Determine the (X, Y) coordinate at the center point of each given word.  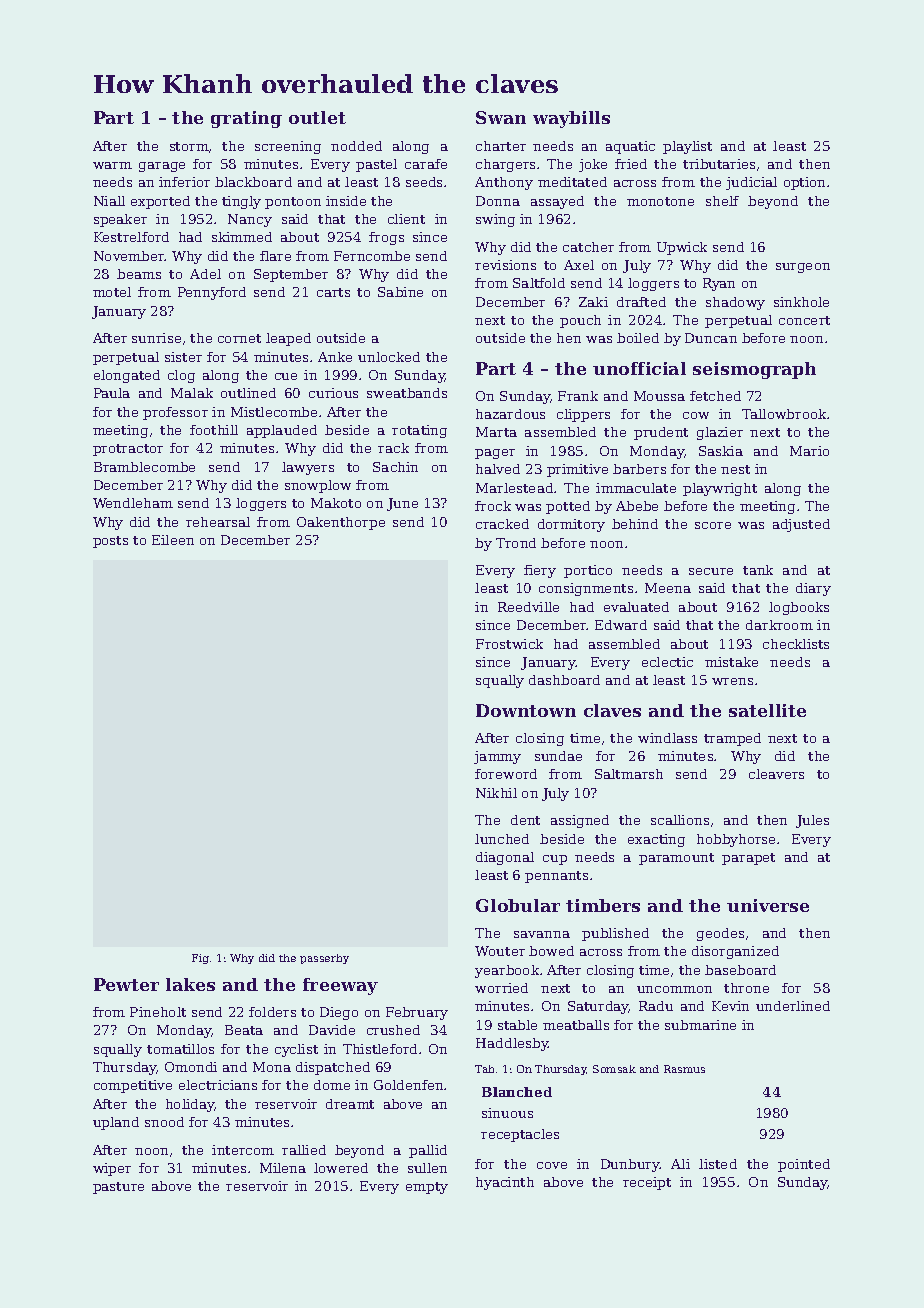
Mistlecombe (274, 412)
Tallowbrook (784, 414)
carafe (426, 164)
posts (110, 542)
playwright (720, 489)
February (417, 1013)
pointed (804, 1165)
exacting (656, 840)
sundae (558, 756)
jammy (497, 757)
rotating (419, 431)
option (804, 183)
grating (246, 119)
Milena (283, 1168)
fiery (540, 571)
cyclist (296, 1050)
